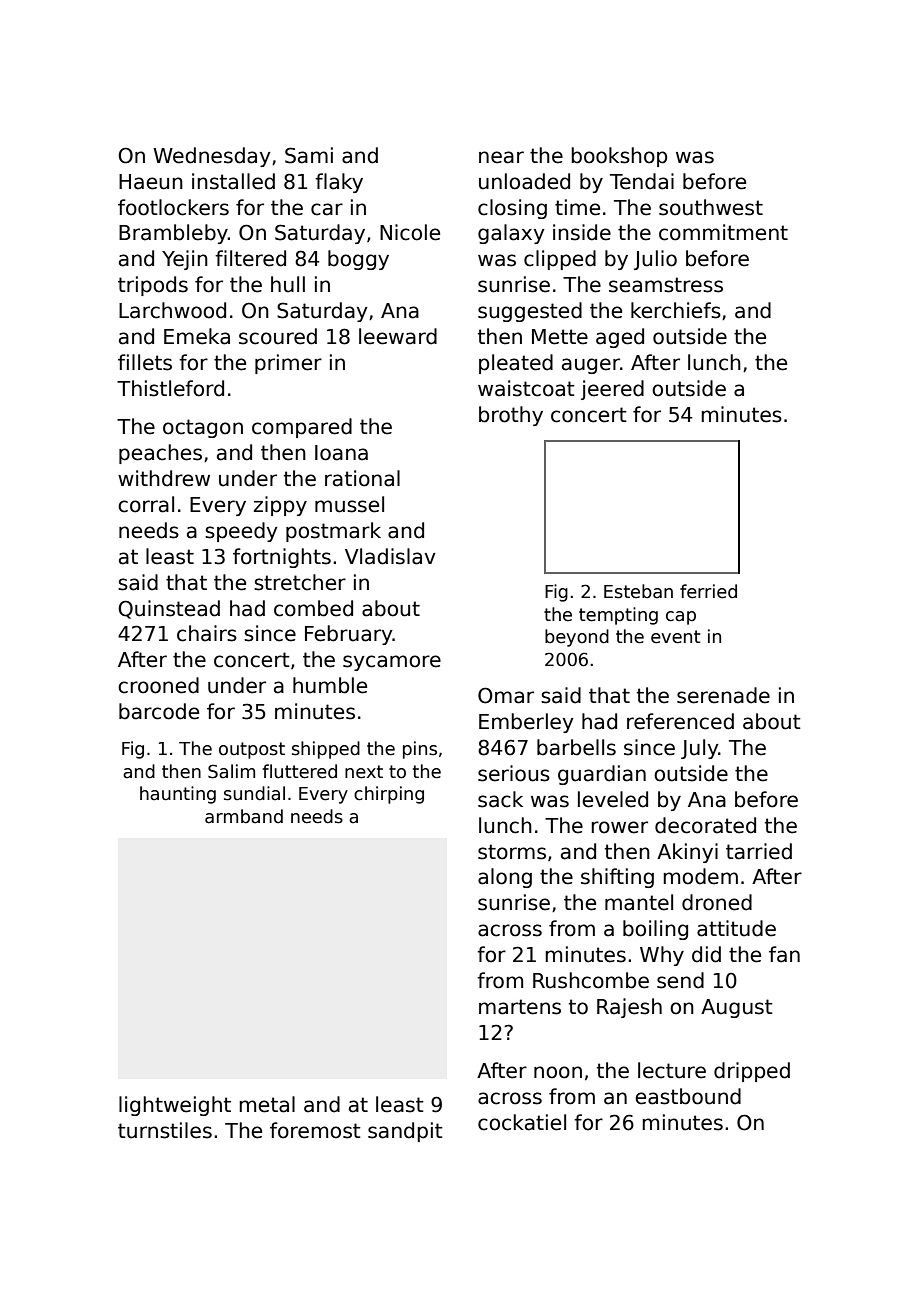 The image size is (924, 1311). What do you see at coordinates (514, 773) in the image?
I see `serious` at bounding box center [514, 773].
